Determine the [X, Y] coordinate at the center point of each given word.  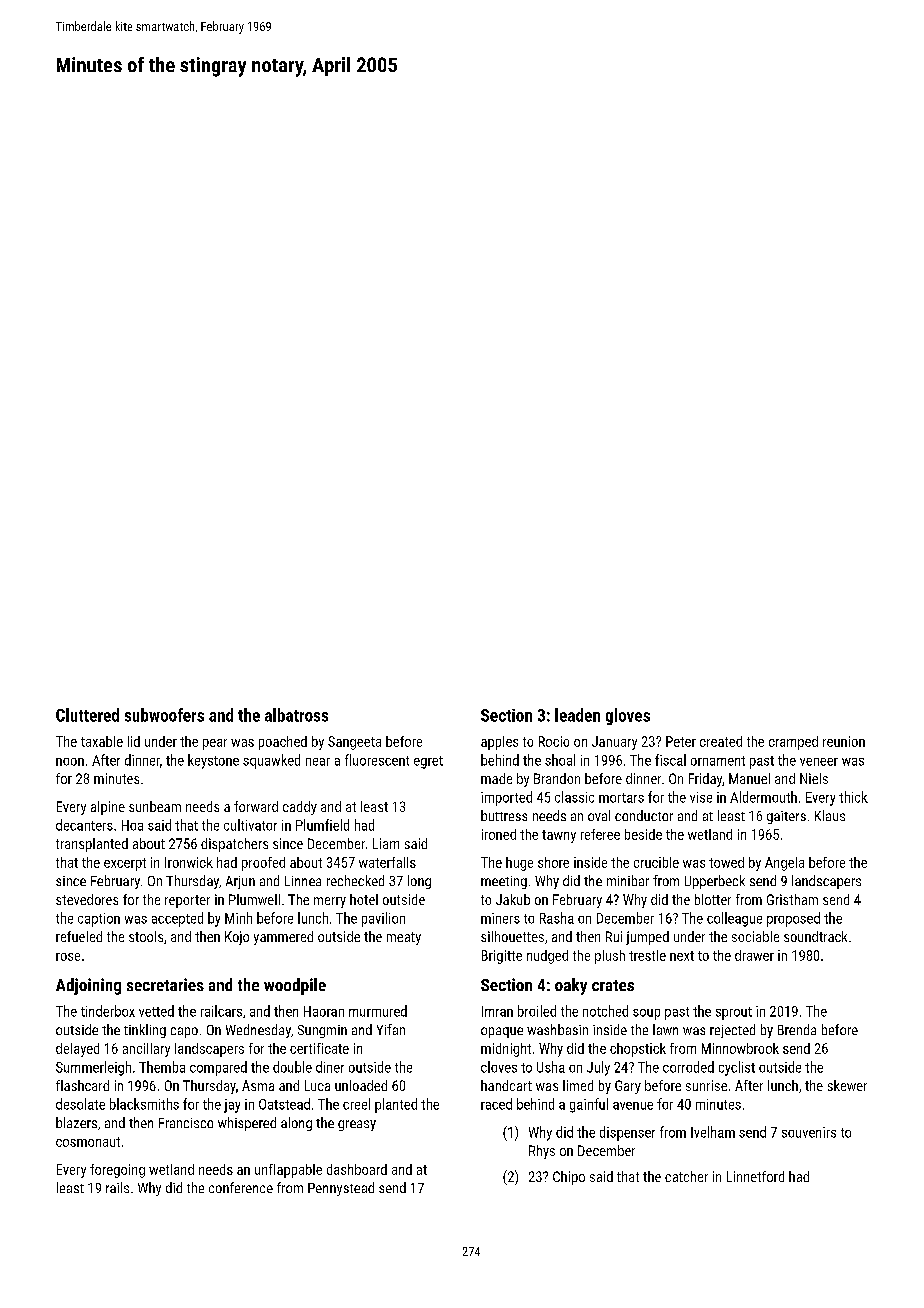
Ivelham [713, 1132]
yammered [283, 938]
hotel [364, 899]
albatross [296, 715]
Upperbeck [715, 882]
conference [241, 1187]
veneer [819, 762]
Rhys [542, 1152]
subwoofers [164, 715]
